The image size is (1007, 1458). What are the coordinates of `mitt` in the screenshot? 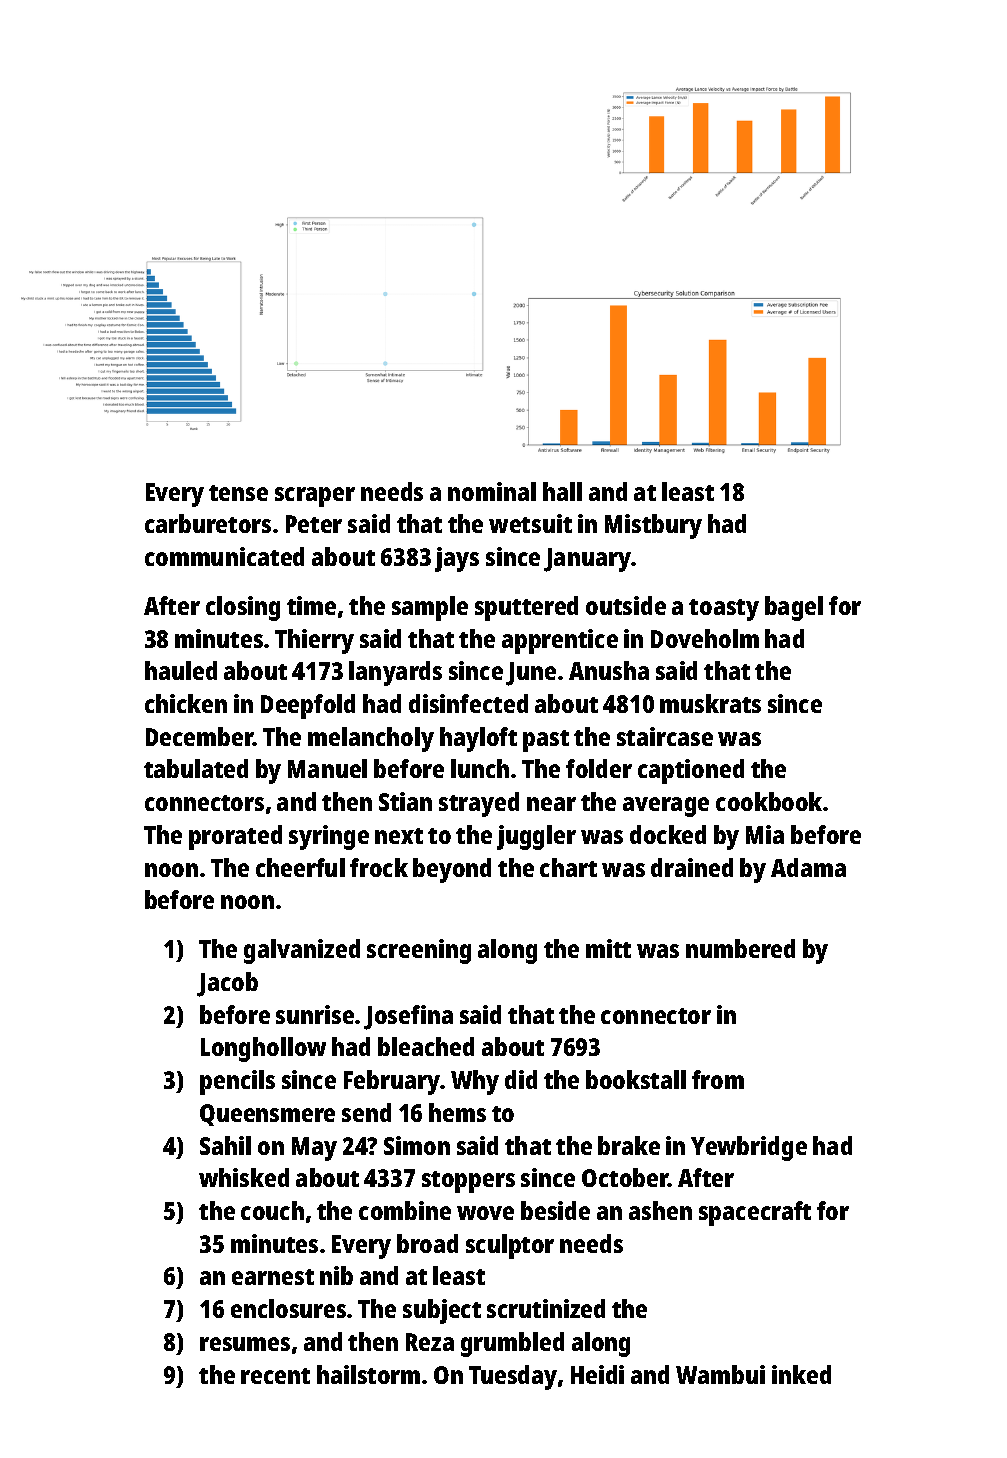 It's located at (608, 948).
